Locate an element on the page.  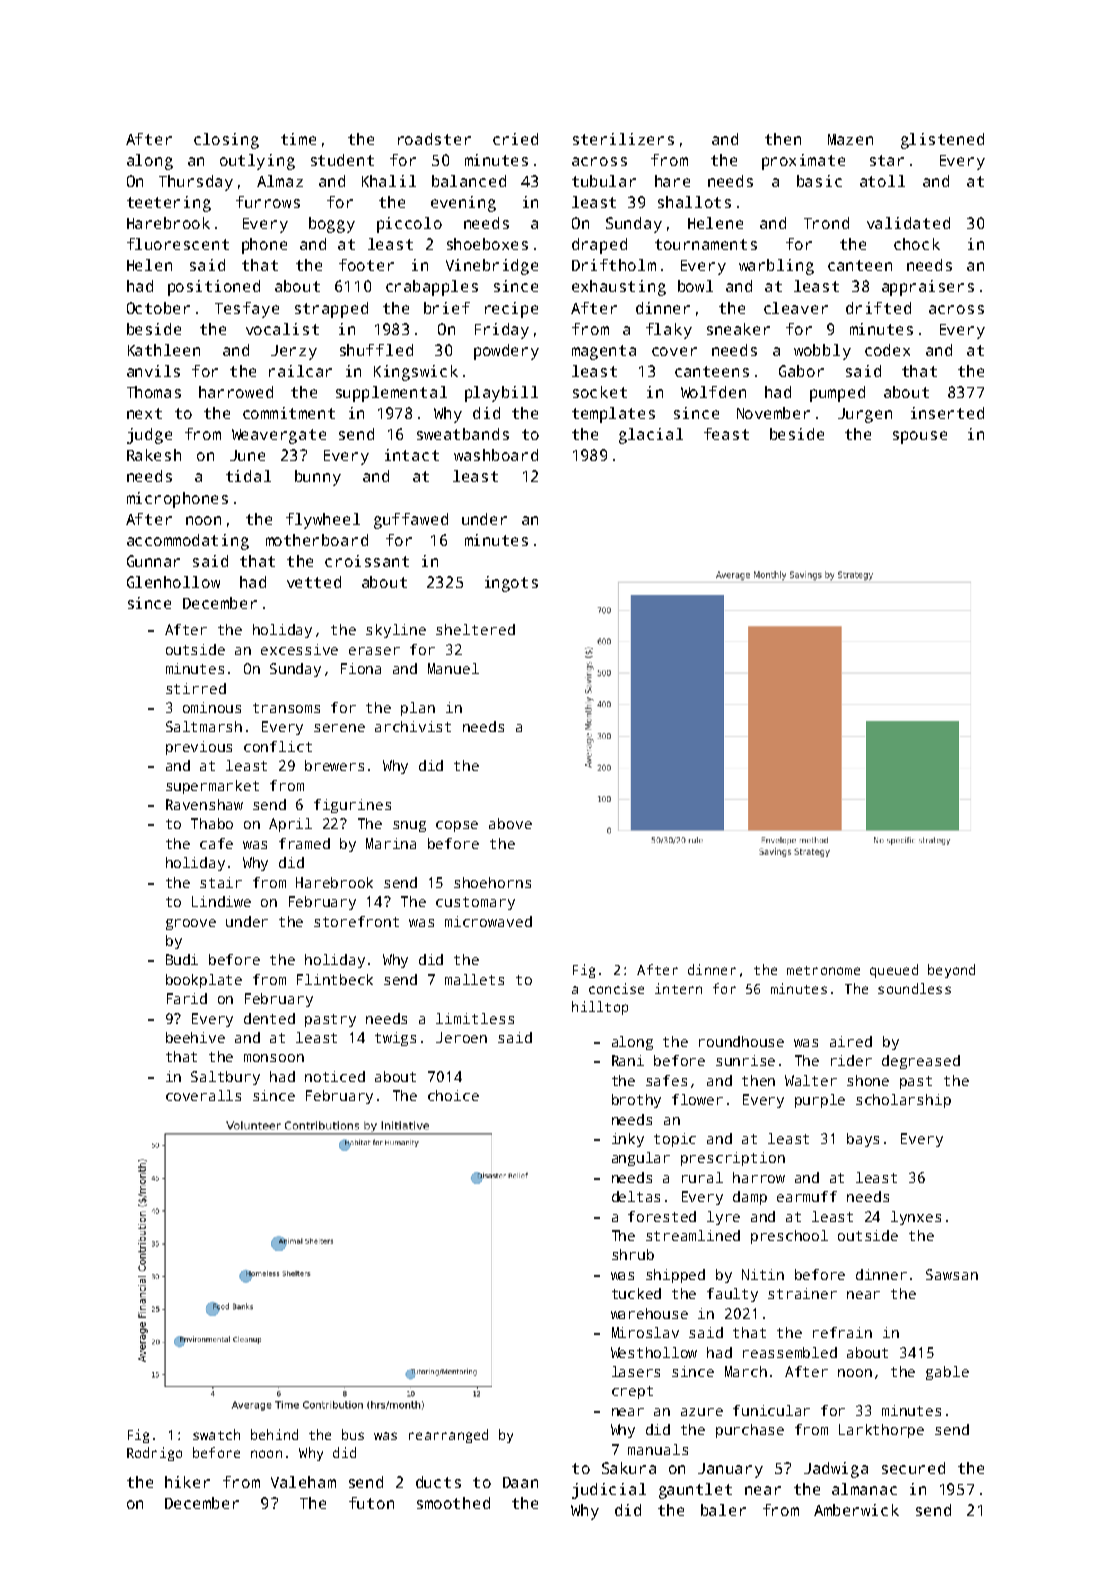
basic is located at coordinates (819, 181).
